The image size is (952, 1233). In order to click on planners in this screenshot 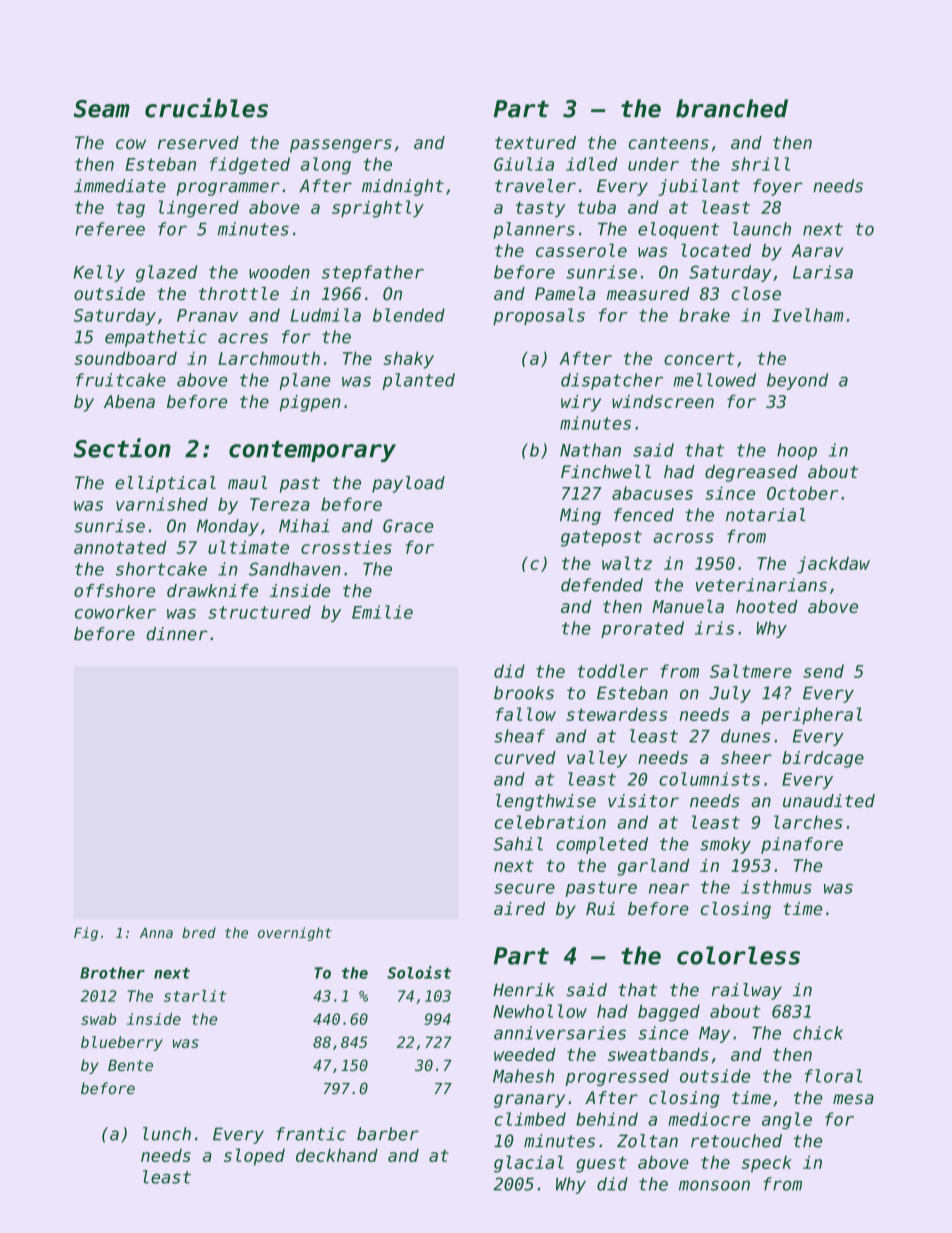, I will do `click(534, 230)`.
